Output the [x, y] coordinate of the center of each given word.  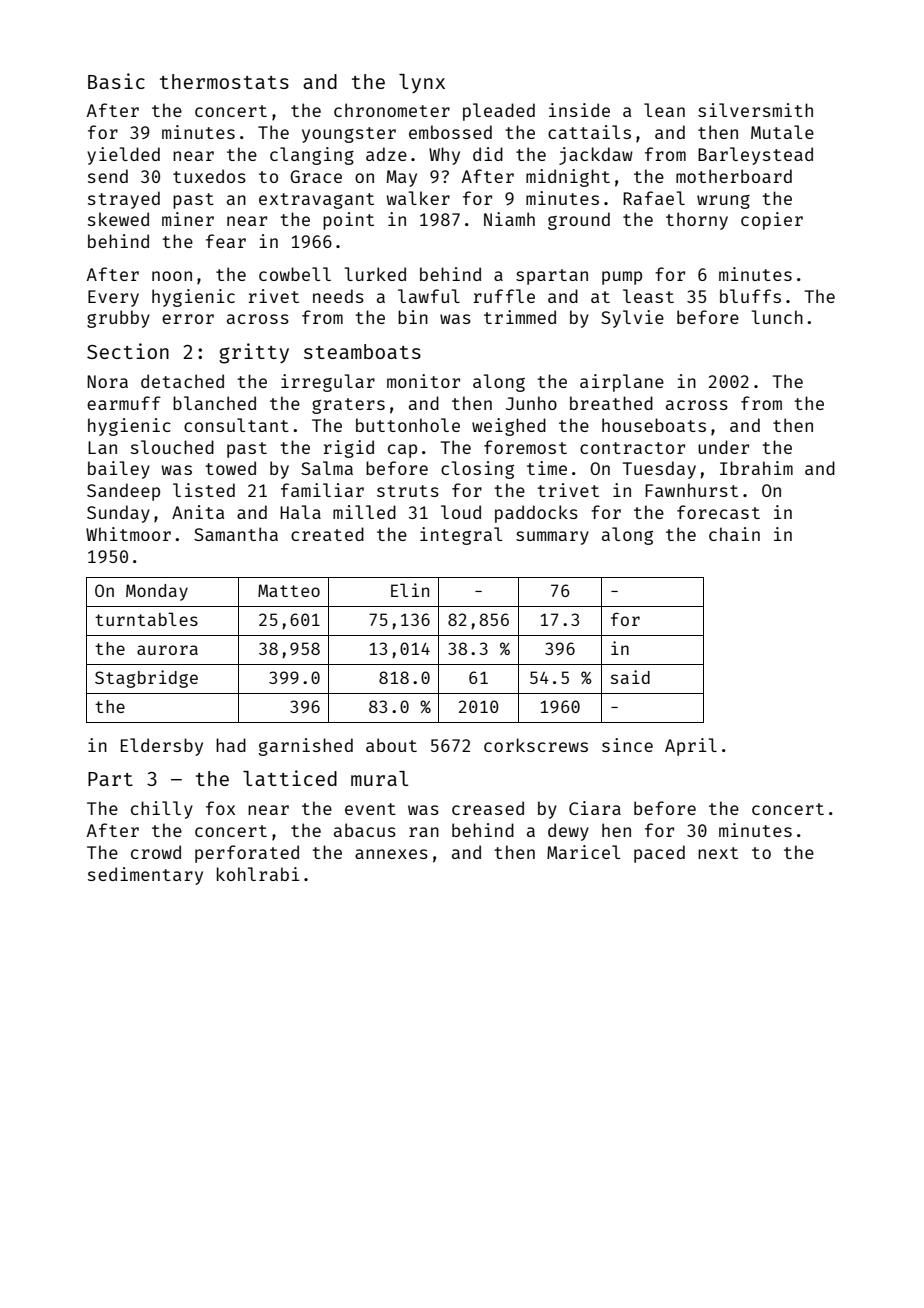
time [547, 468]
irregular [328, 383]
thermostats [224, 81]
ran [424, 832]
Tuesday [659, 470]
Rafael [654, 198]
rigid [349, 449]
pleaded [499, 112]
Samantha [236, 534]
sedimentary [145, 876]
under [723, 447]
